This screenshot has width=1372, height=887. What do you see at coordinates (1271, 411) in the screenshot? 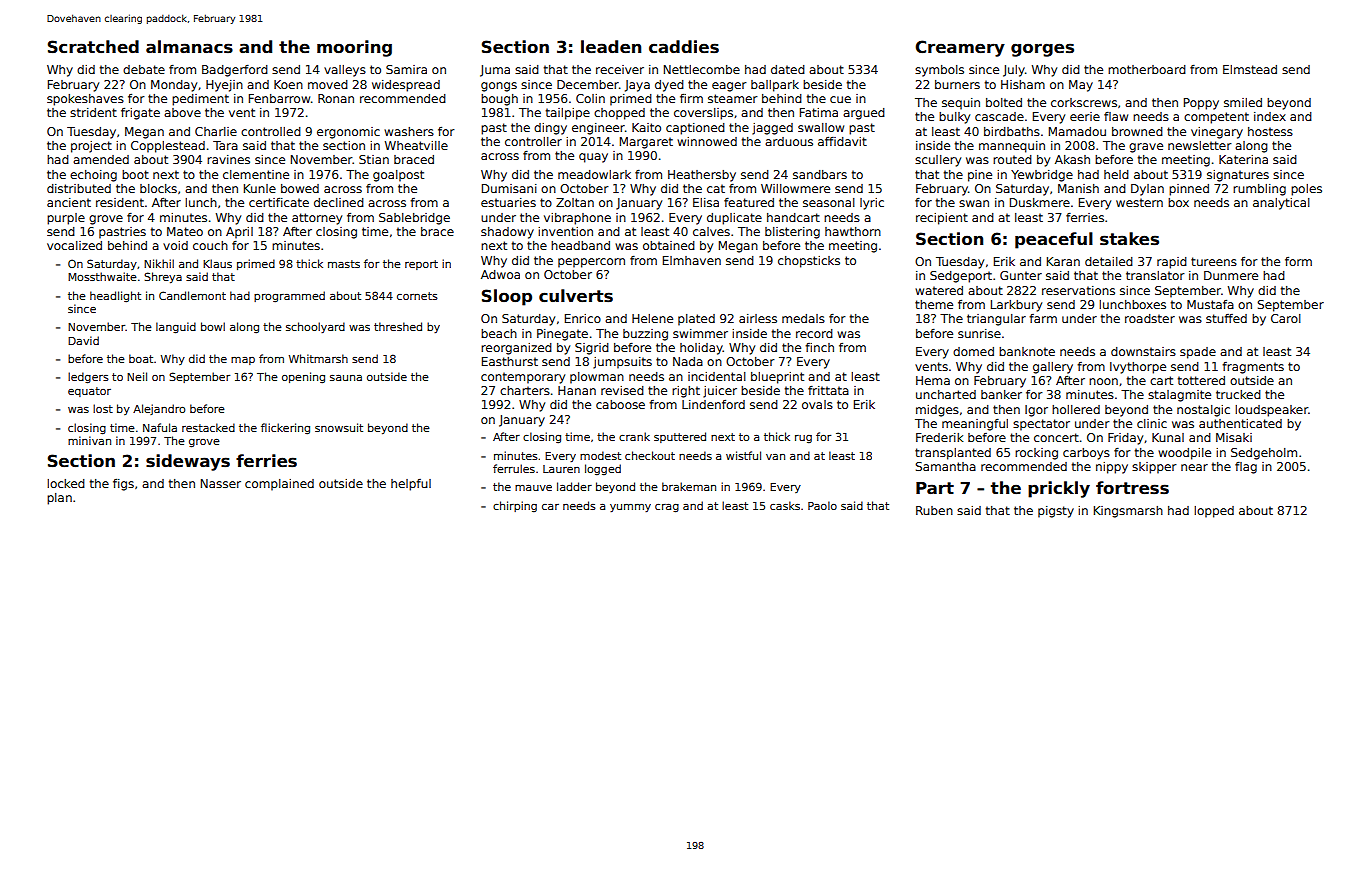
I see `loudspeaker` at bounding box center [1271, 411].
